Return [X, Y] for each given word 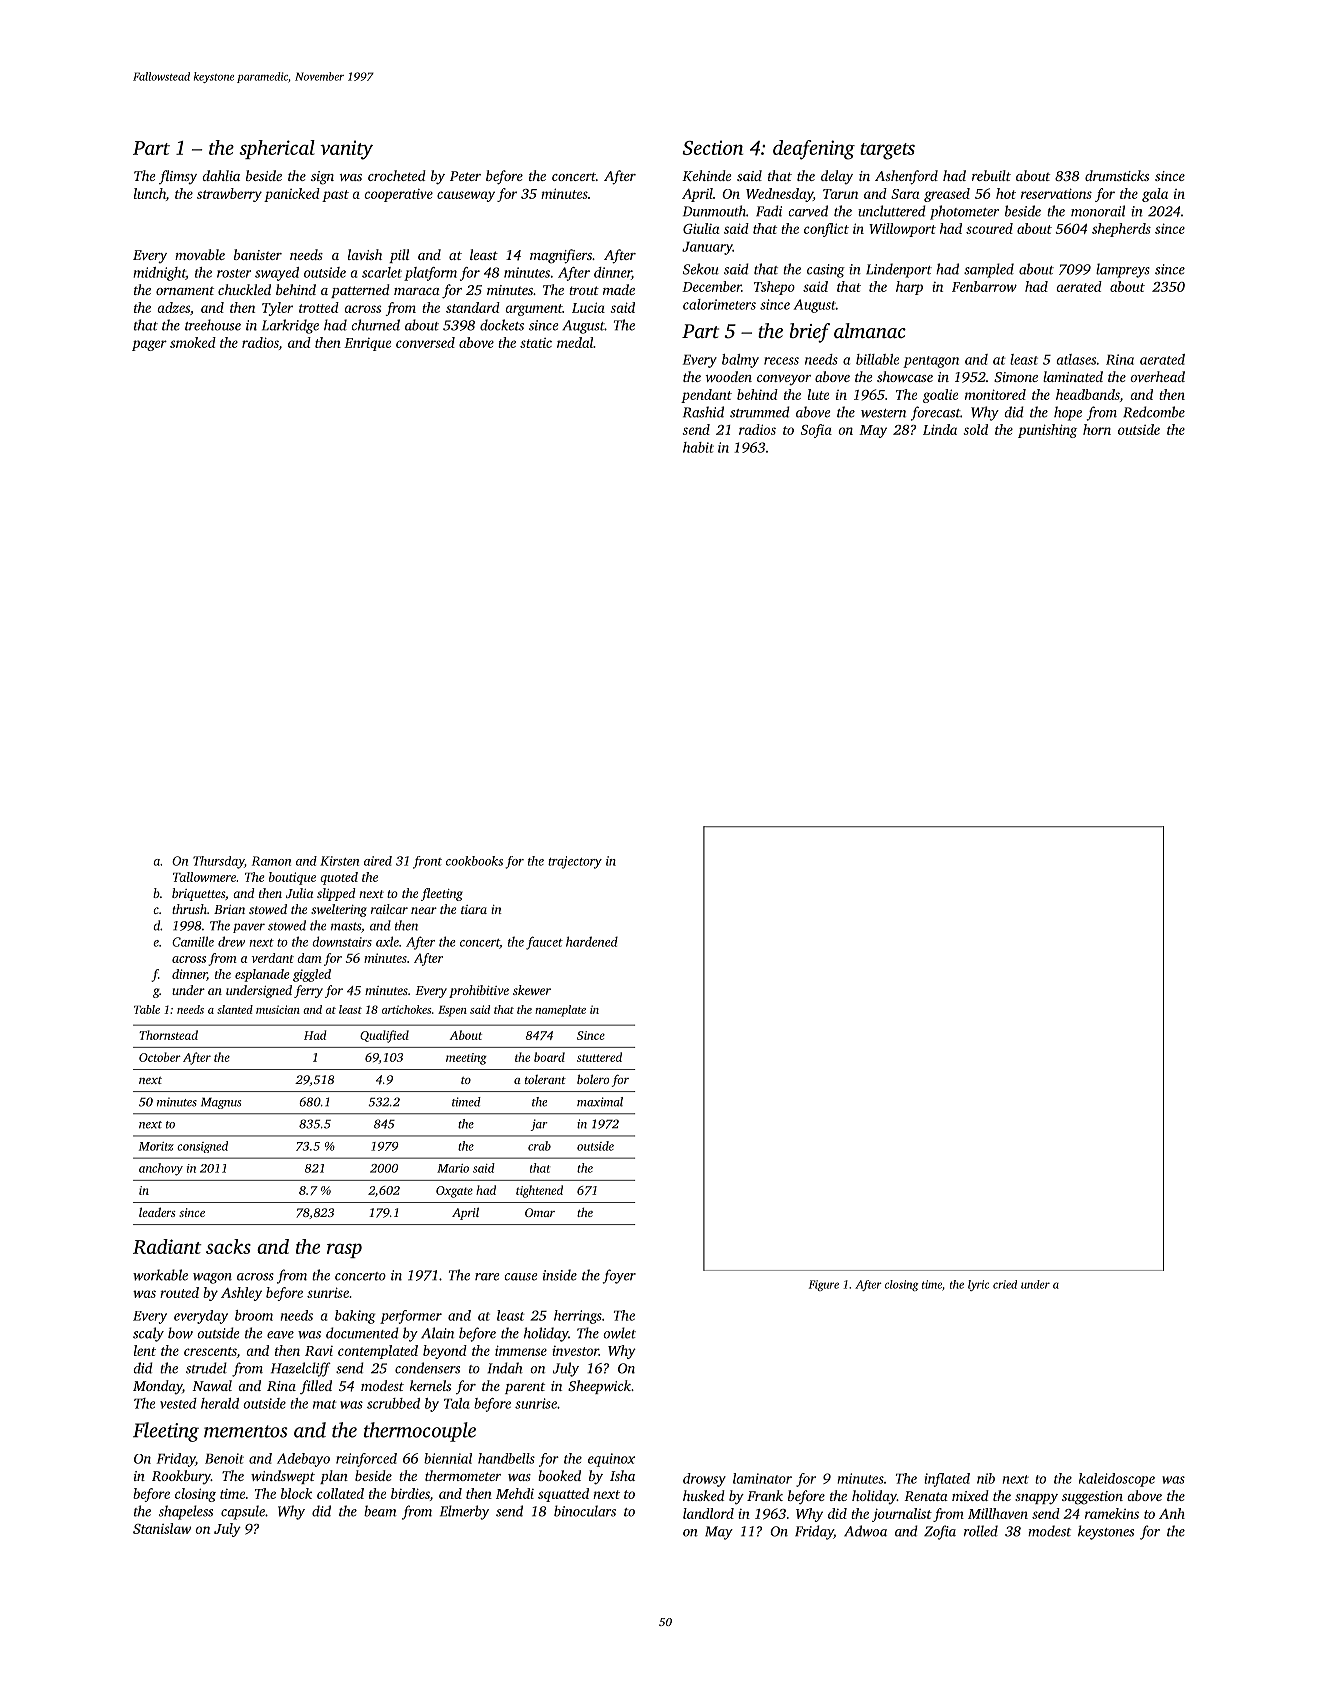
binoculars [585, 1511]
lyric [978, 1285]
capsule [243, 1512]
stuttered [599, 1057]
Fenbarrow [984, 286]
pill [399, 256]
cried [1005, 1284]
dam [309, 958]
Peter [465, 176]
